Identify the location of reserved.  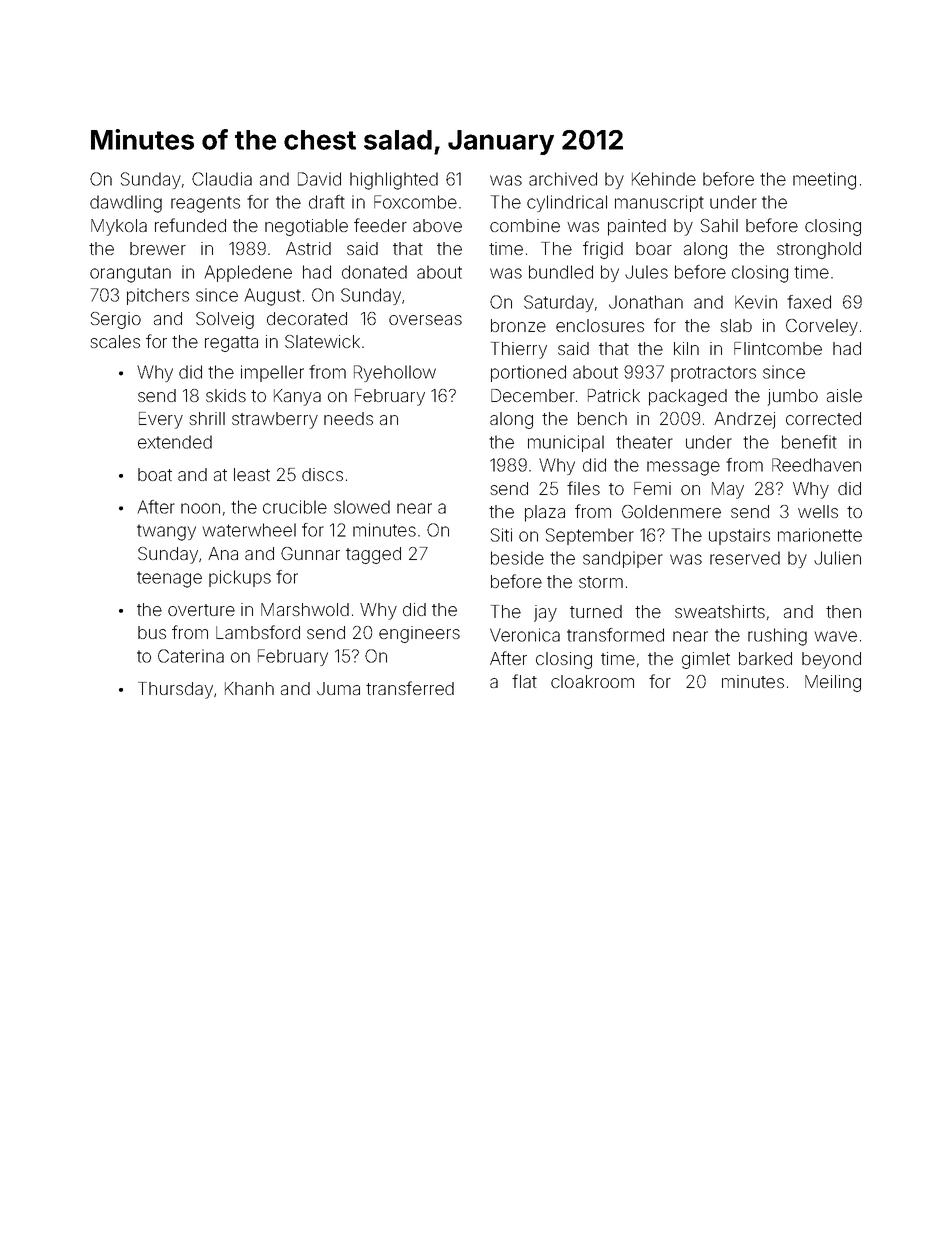
(745, 558).
